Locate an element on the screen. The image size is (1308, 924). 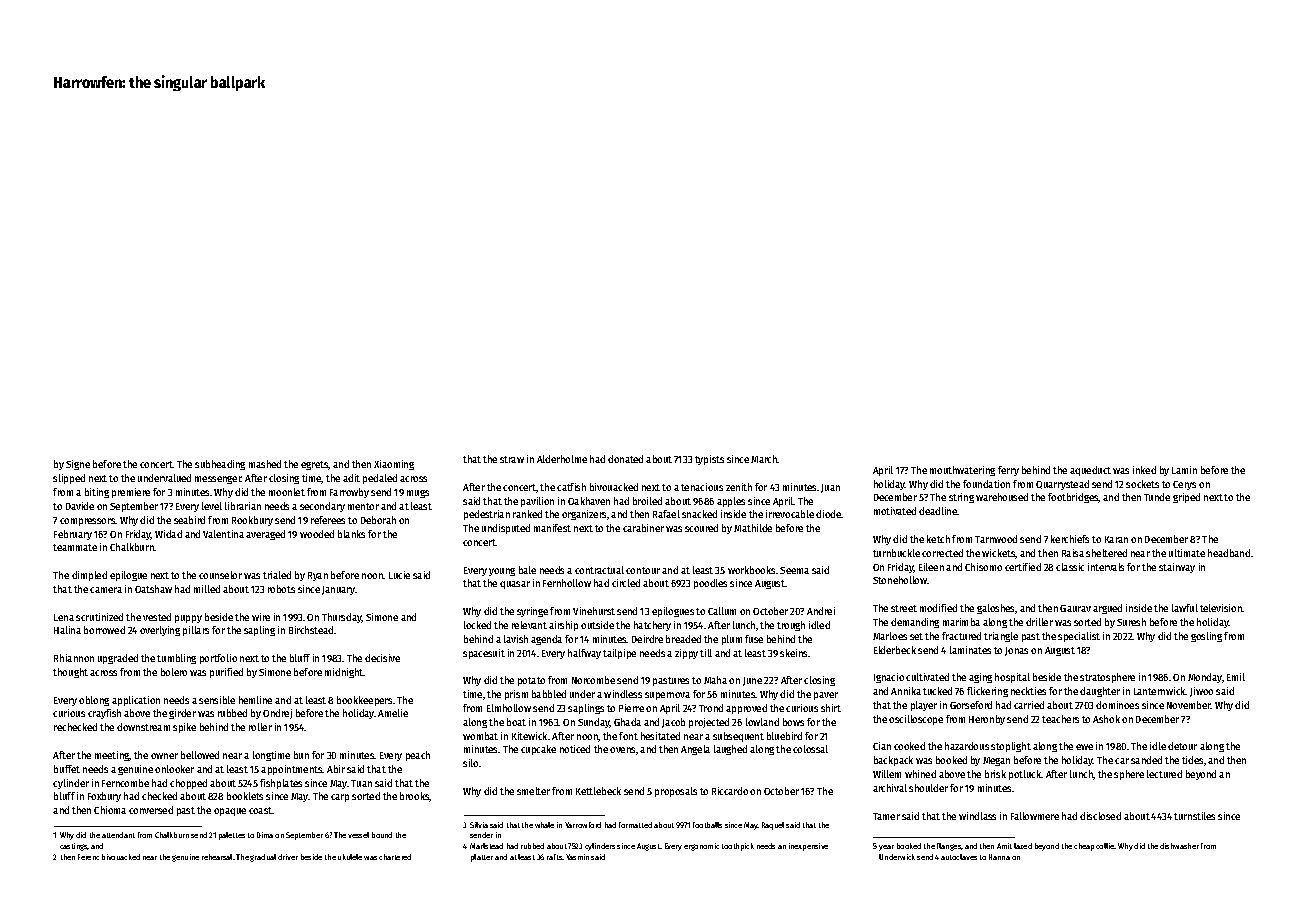
detour is located at coordinates (1182, 746).
